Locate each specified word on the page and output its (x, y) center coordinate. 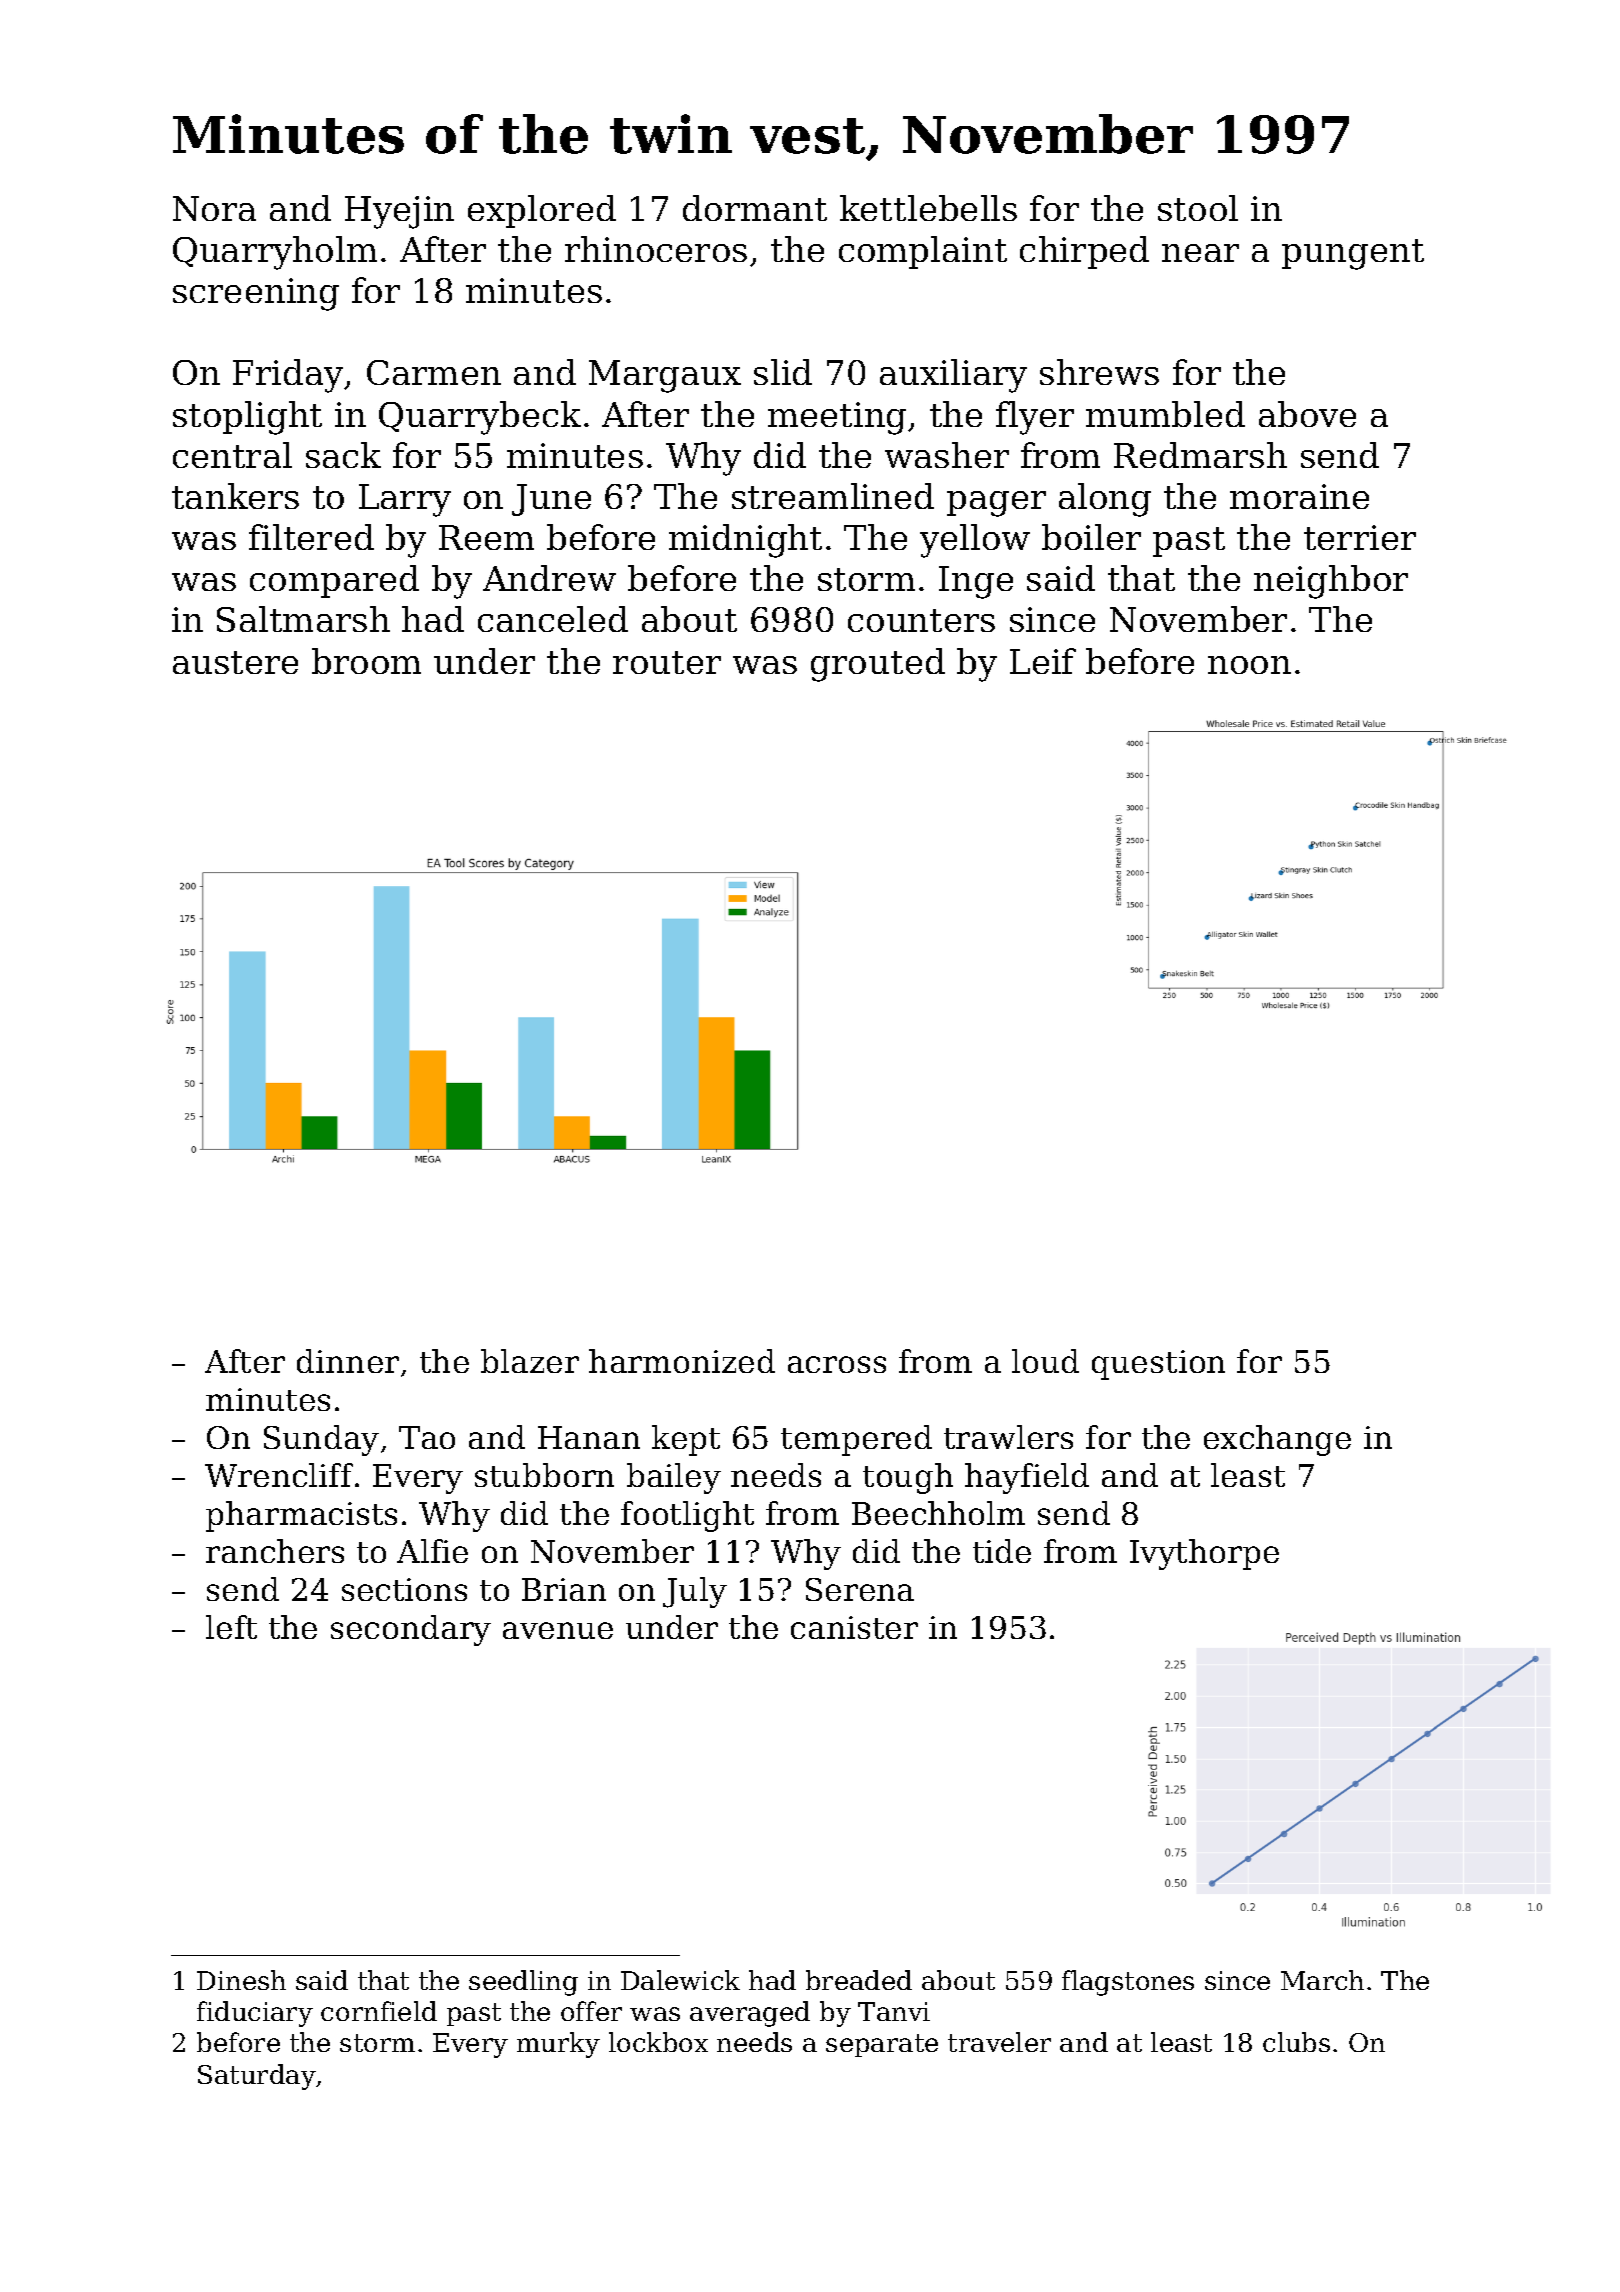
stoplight (247, 418)
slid (783, 372)
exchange (1277, 1440)
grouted (878, 665)
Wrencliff (279, 1475)
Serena (860, 1589)
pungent (1353, 254)
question (1158, 1365)
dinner (348, 1361)
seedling (523, 1983)
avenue (558, 1630)
